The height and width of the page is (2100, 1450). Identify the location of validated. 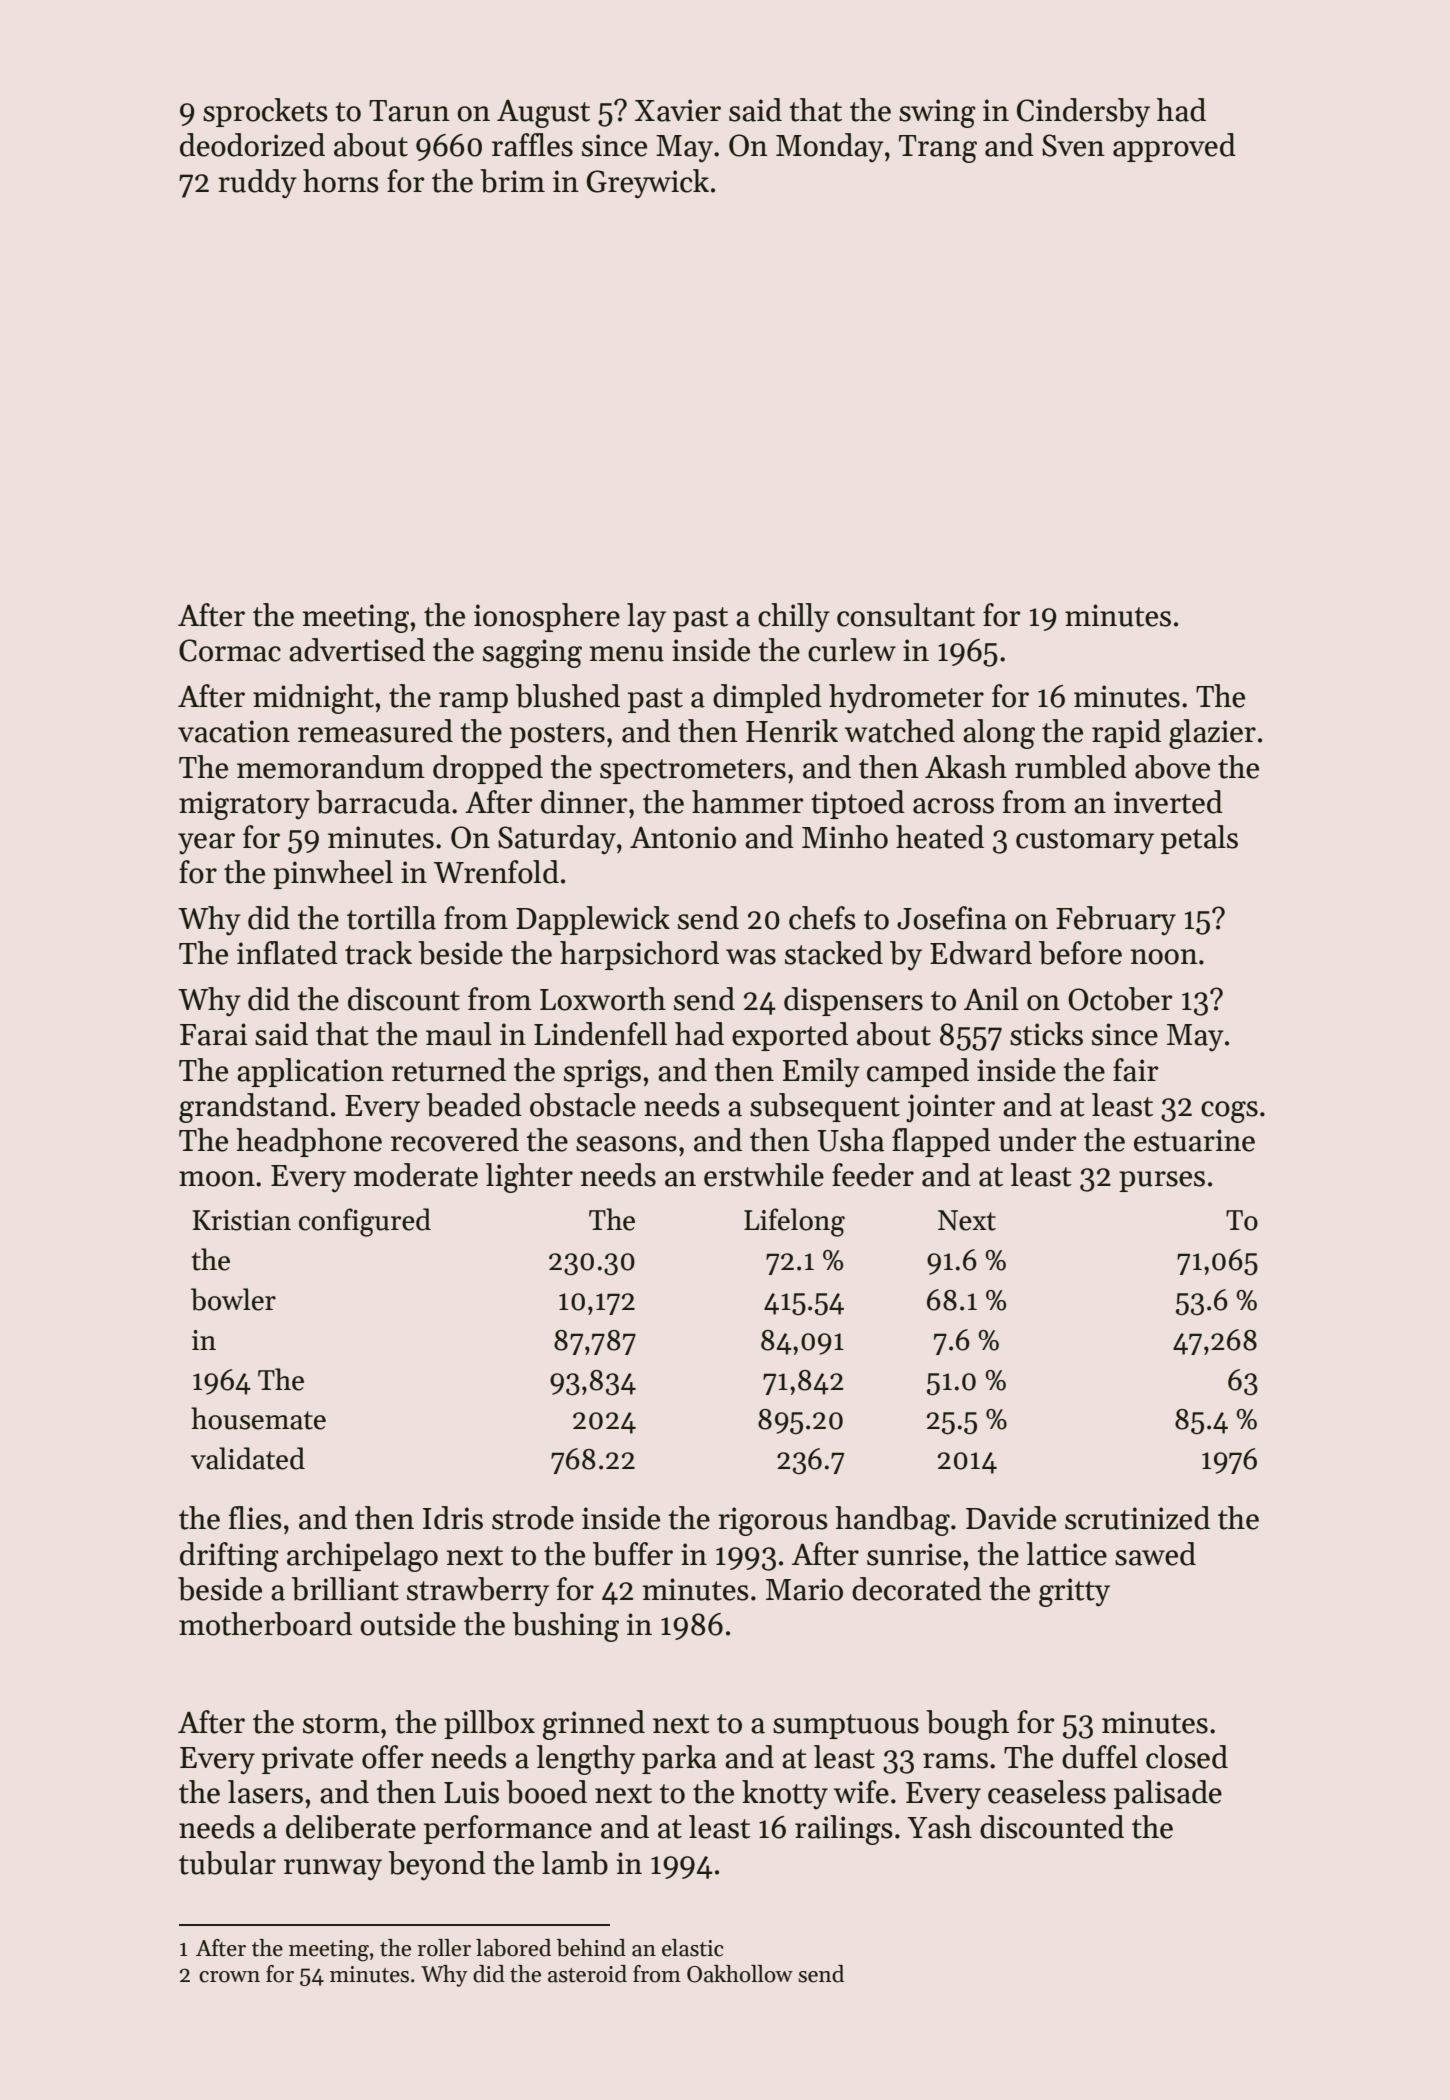
(248, 1458).
